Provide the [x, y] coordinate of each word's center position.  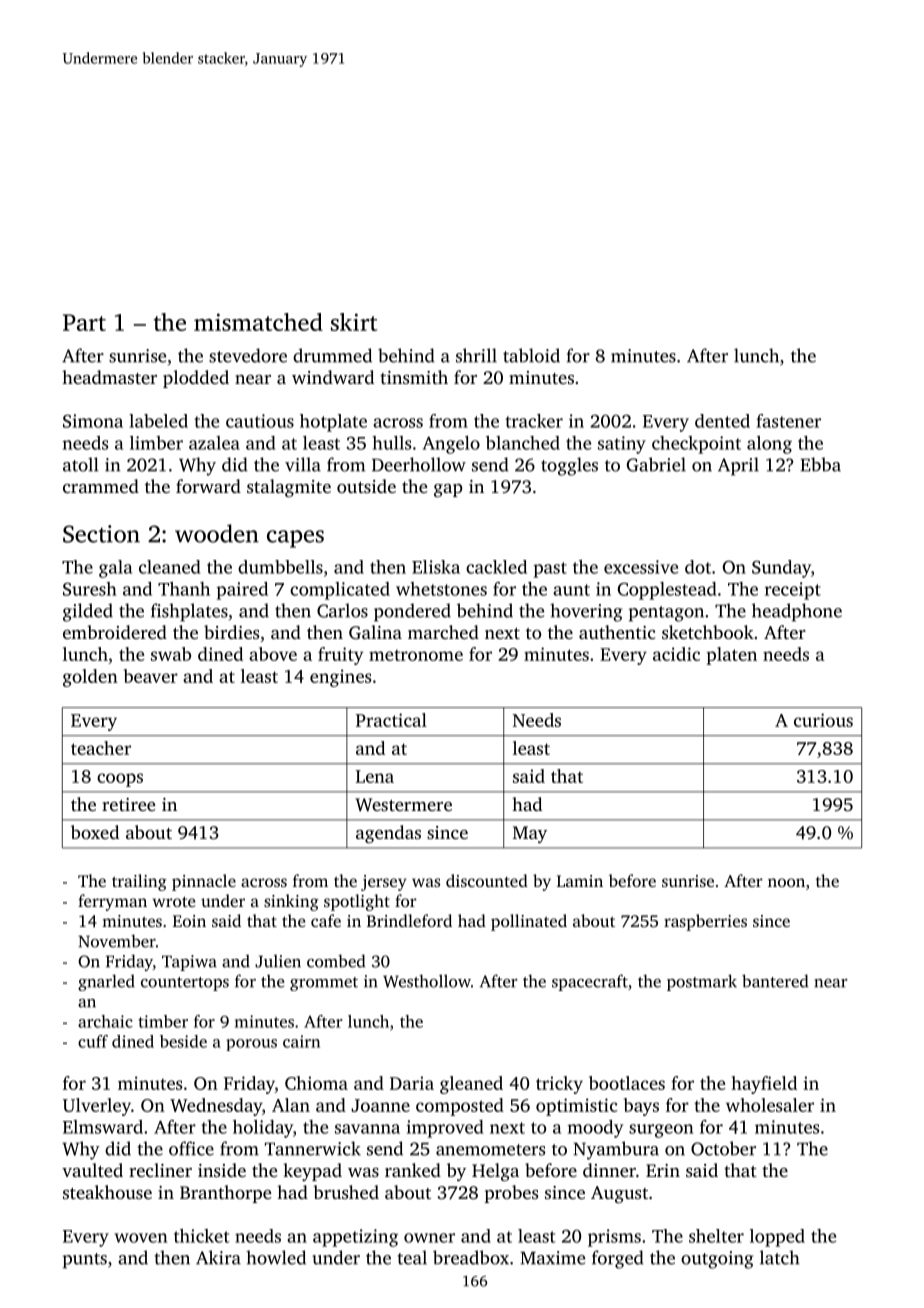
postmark [702, 982]
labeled [158, 421]
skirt [354, 322]
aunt [571, 590]
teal [412, 1257]
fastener [789, 421]
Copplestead [667, 591]
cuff [93, 1041]
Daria [412, 1083]
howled [276, 1257]
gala [115, 569]
